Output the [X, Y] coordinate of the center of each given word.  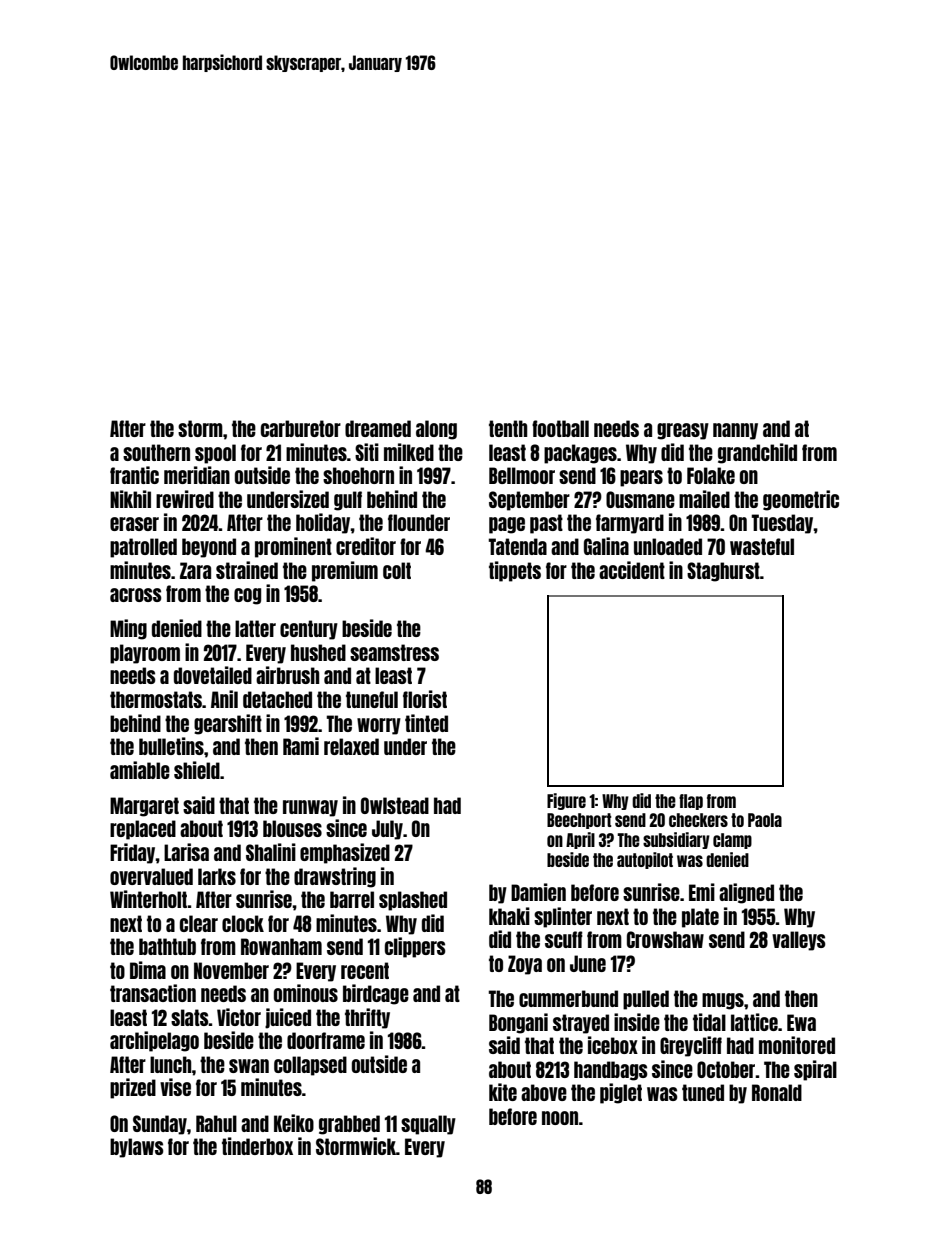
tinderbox [257, 1146]
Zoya [525, 965]
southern [156, 452]
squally [428, 1125]
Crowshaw [665, 939]
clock [243, 923]
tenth [508, 428]
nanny [735, 431]
